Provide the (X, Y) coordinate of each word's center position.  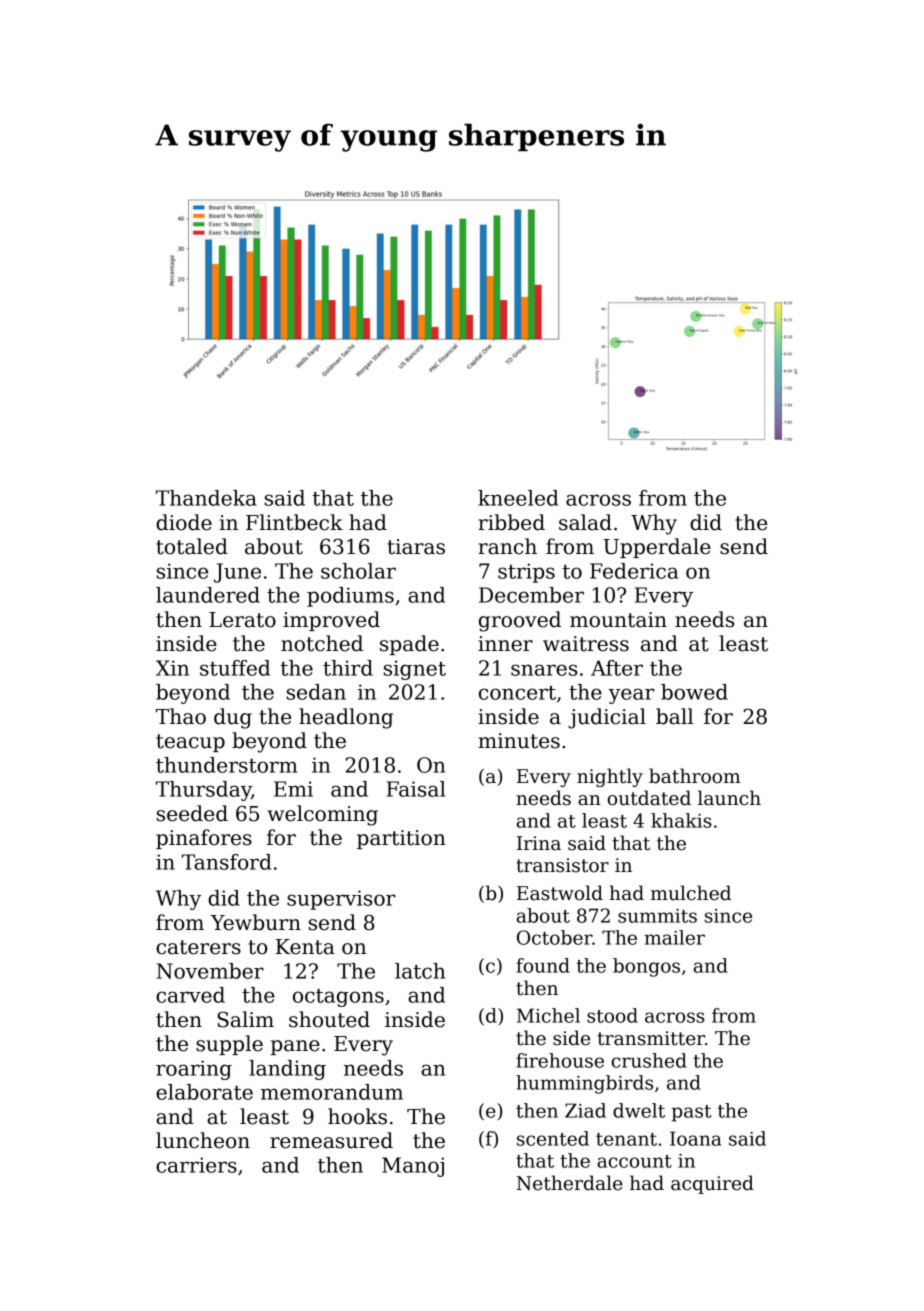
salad (585, 522)
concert (517, 693)
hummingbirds (584, 1084)
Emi (293, 789)
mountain (618, 620)
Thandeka (206, 498)
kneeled (518, 498)
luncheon (203, 1140)
